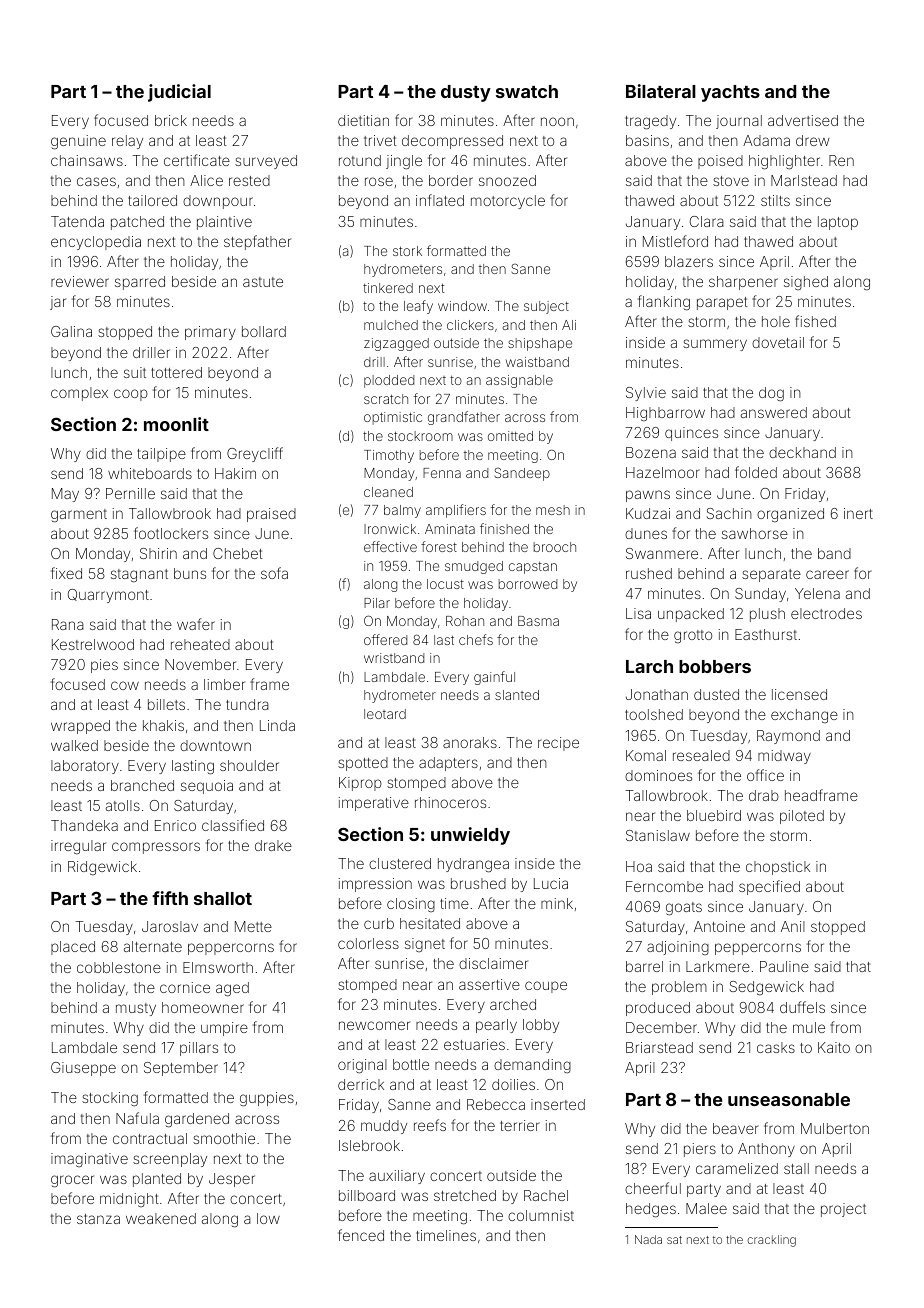 Image resolution: width=924 pixels, height=1308 pixels. I want to click on hydrangea, so click(473, 865).
